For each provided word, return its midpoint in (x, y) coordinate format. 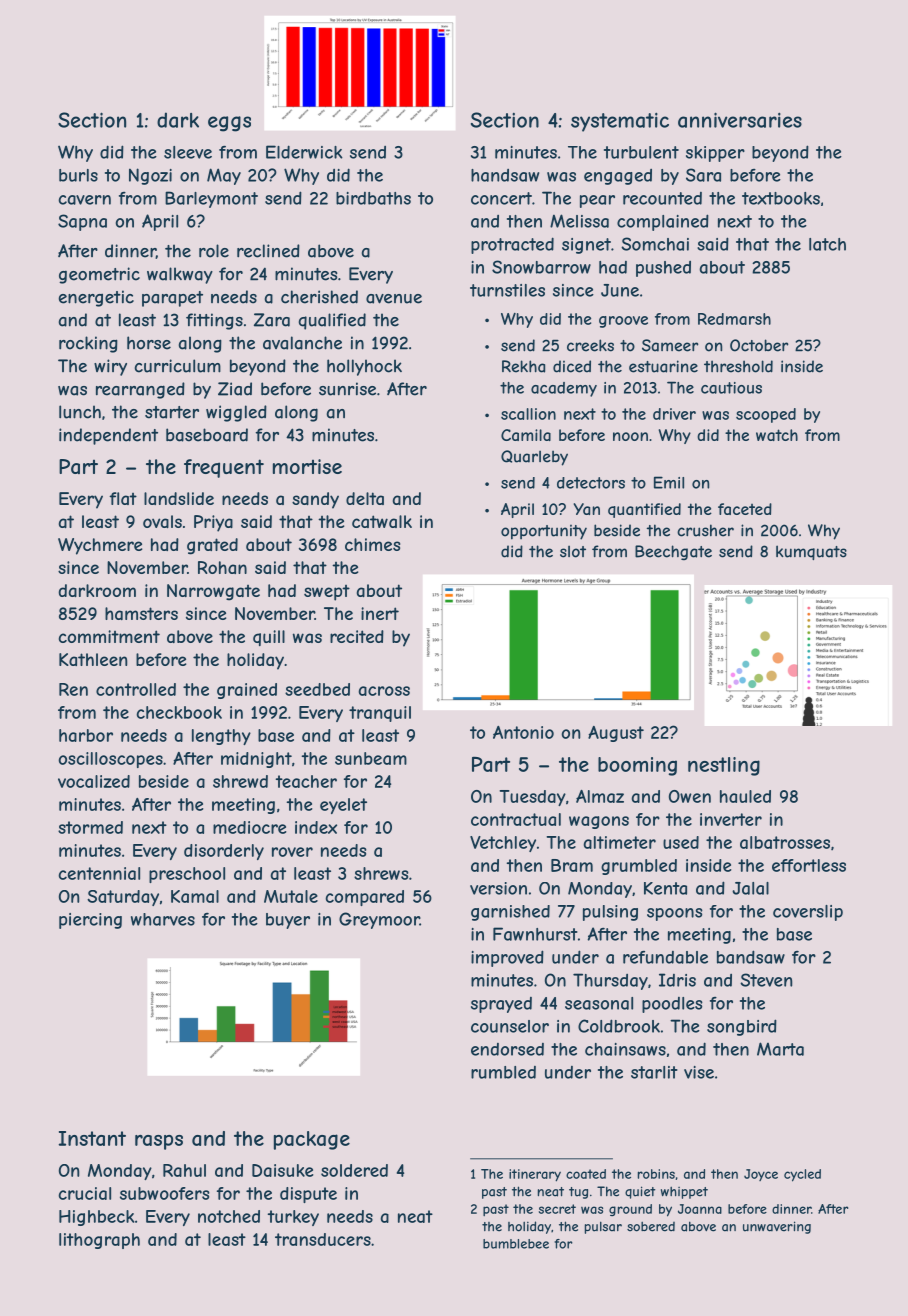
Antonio (523, 732)
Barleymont (211, 199)
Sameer (670, 345)
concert (501, 198)
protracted (512, 245)
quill (269, 638)
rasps (159, 1142)
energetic (96, 298)
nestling (724, 766)
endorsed (507, 1049)
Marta (780, 1049)
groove (623, 322)
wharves (163, 919)
